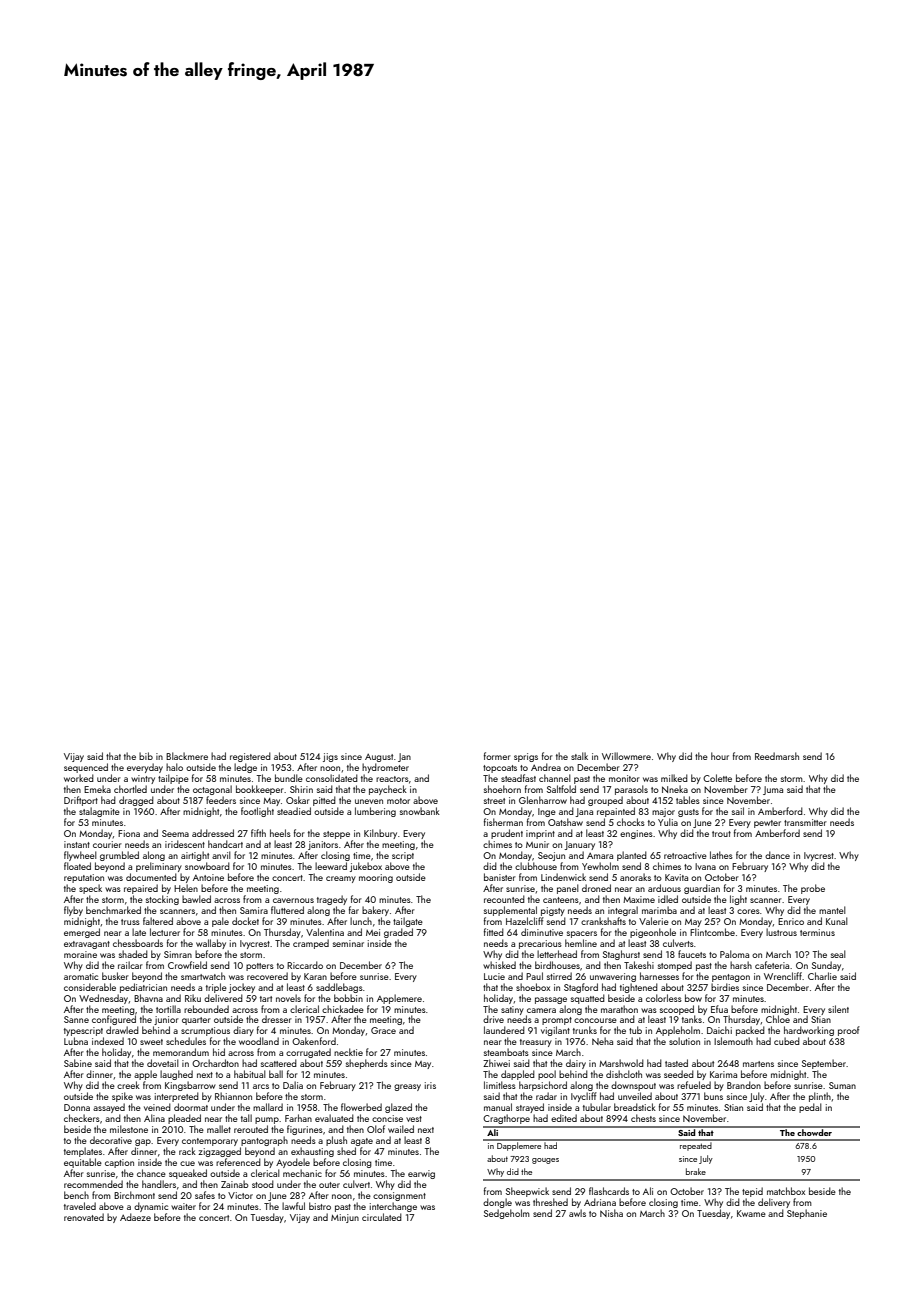 The width and height of the image is (924, 1308). Describe the element at coordinates (777, 756) in the image. I see `Reedmarsh` at that location.
